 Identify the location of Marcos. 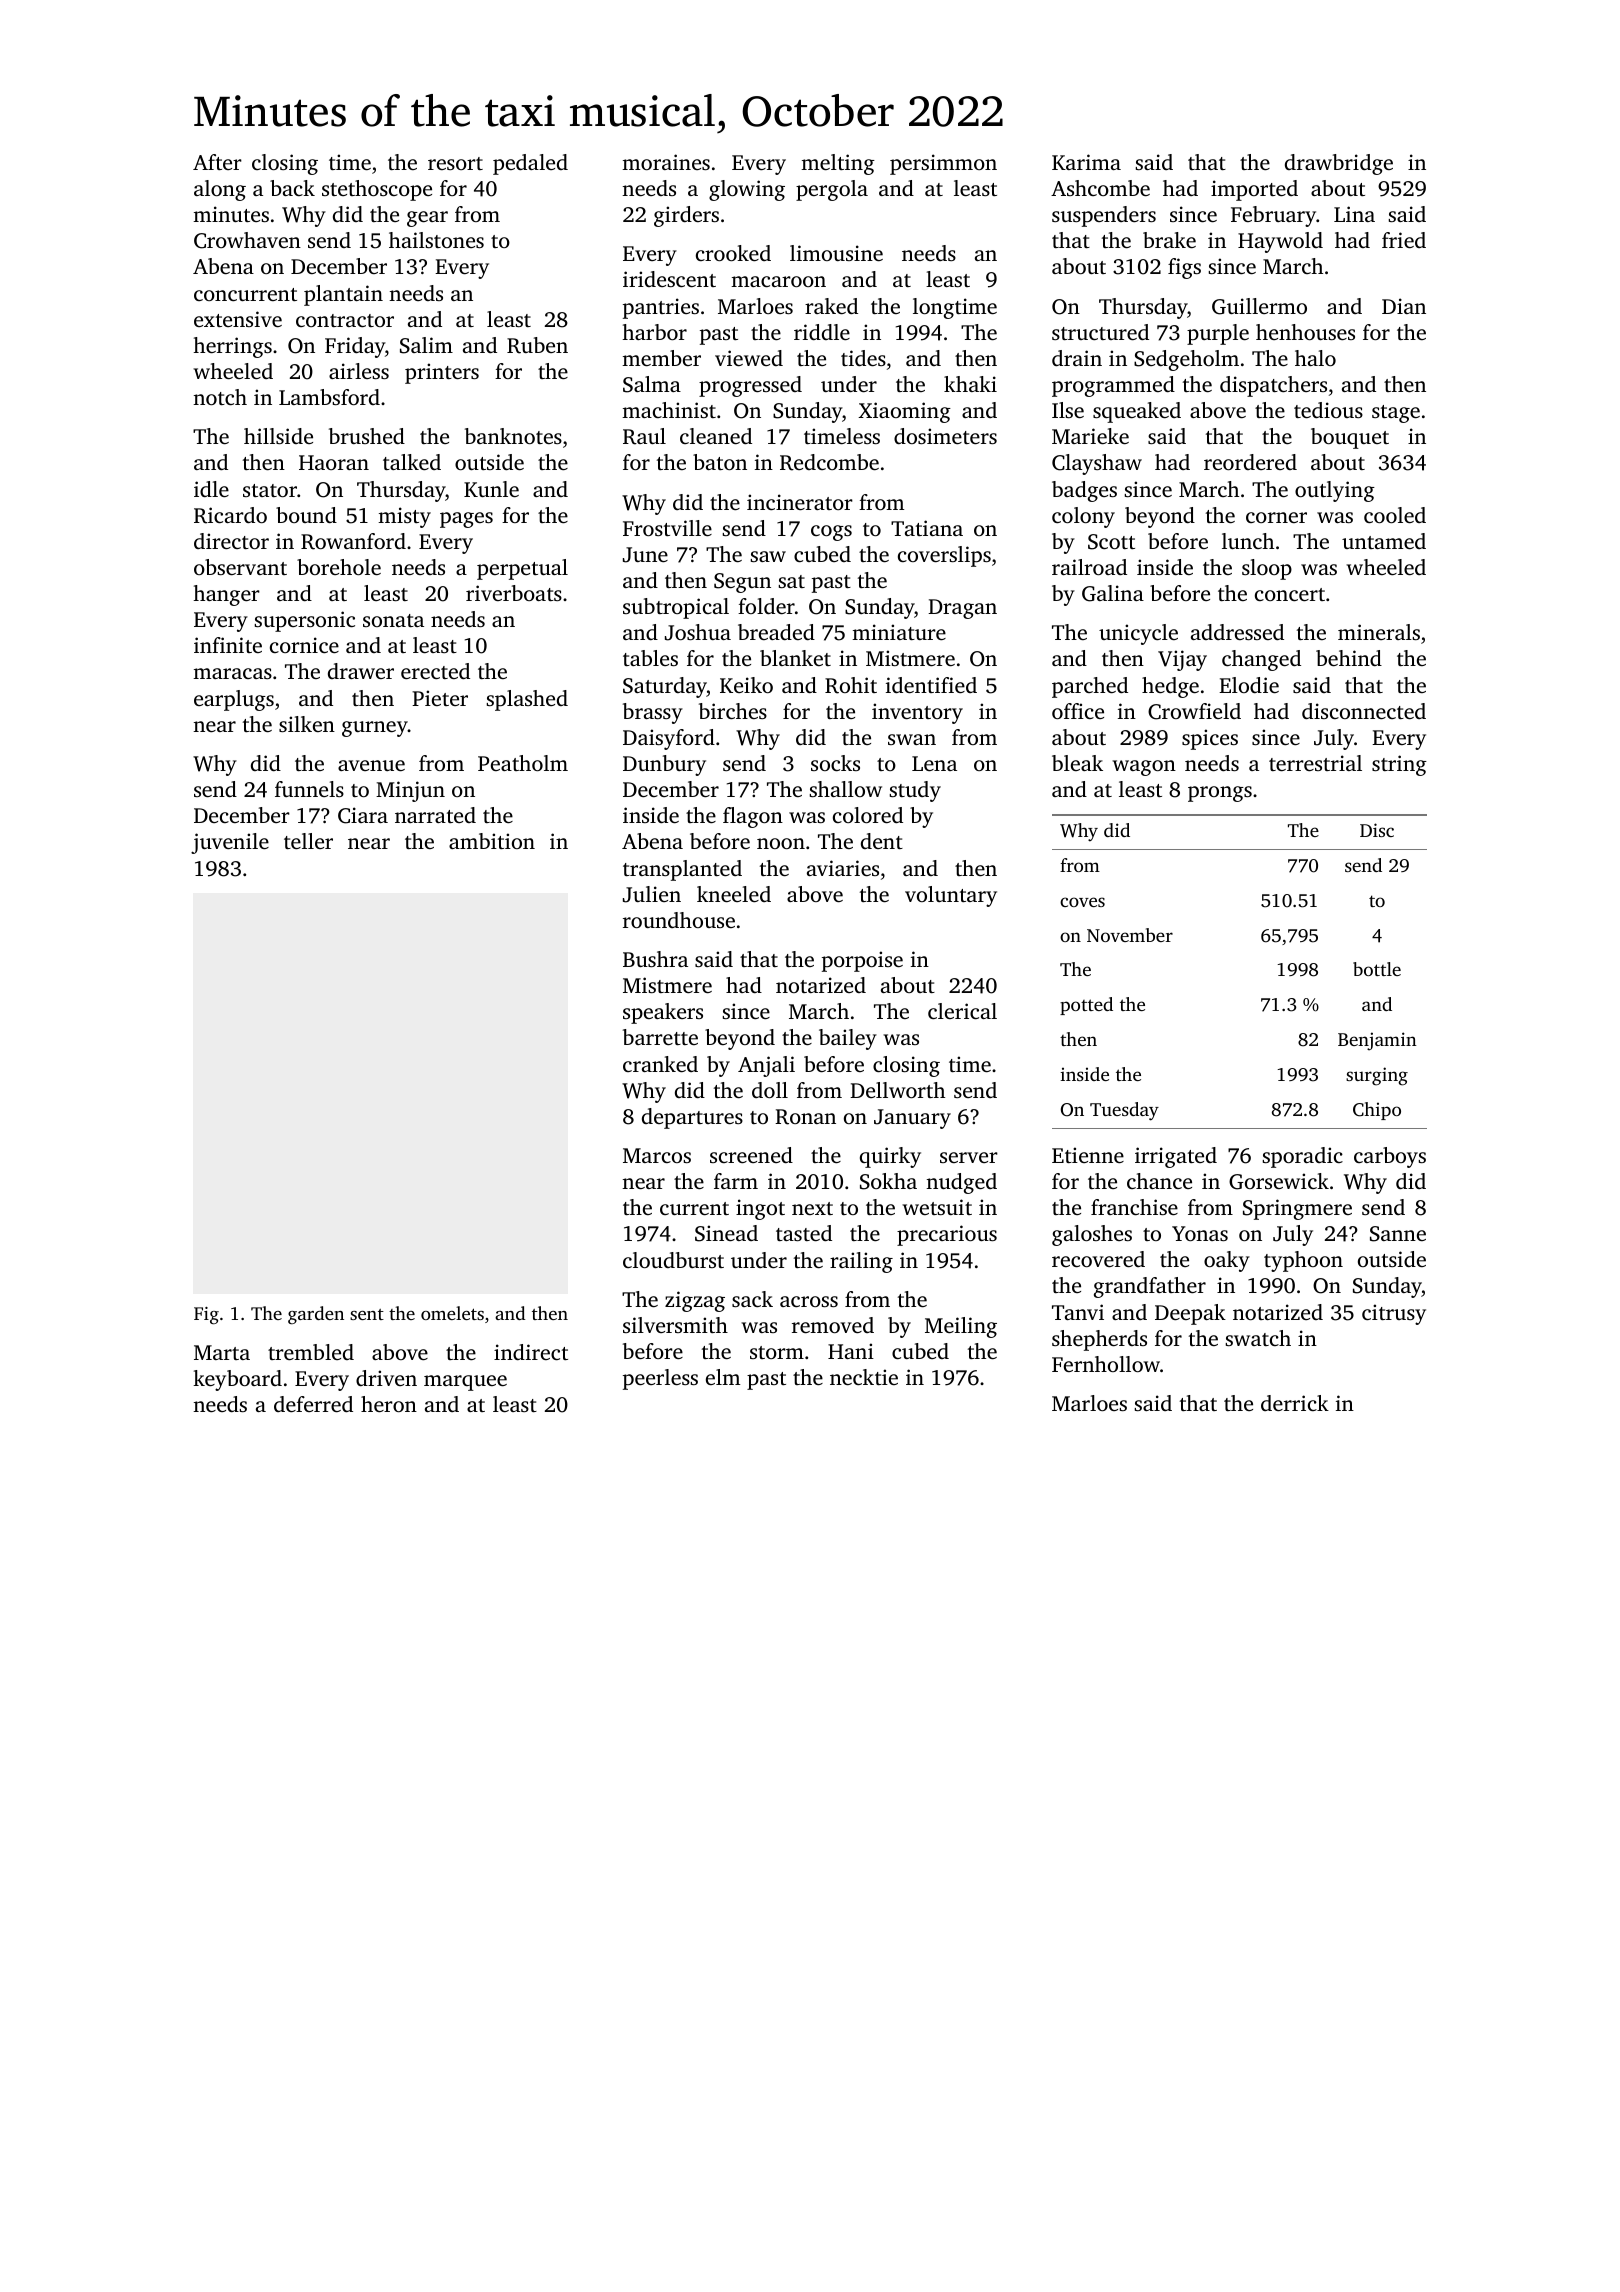
(657, 1155).
